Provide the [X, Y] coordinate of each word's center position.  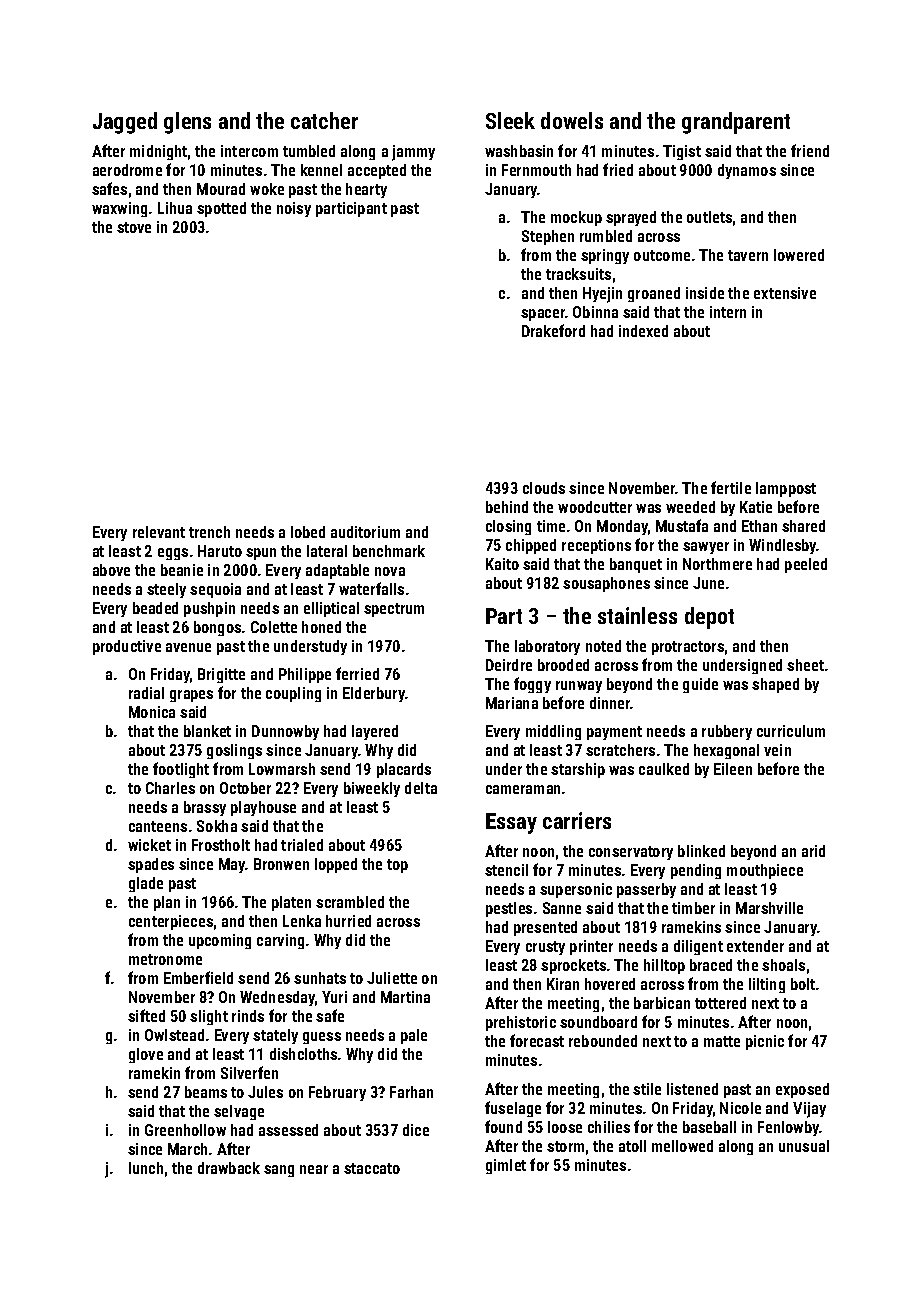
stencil [506, 870]
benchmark [389, 551]
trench [209, 532]
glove [146, 1055]
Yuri [334, 997]
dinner [610, 703]
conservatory [631, 853]
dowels [572, 120]
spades [151, 865]
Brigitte [221, 675]
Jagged [125, 123]
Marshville [769, 908]
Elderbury [374, 694]
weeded [690, 507]
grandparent [736, 123]
